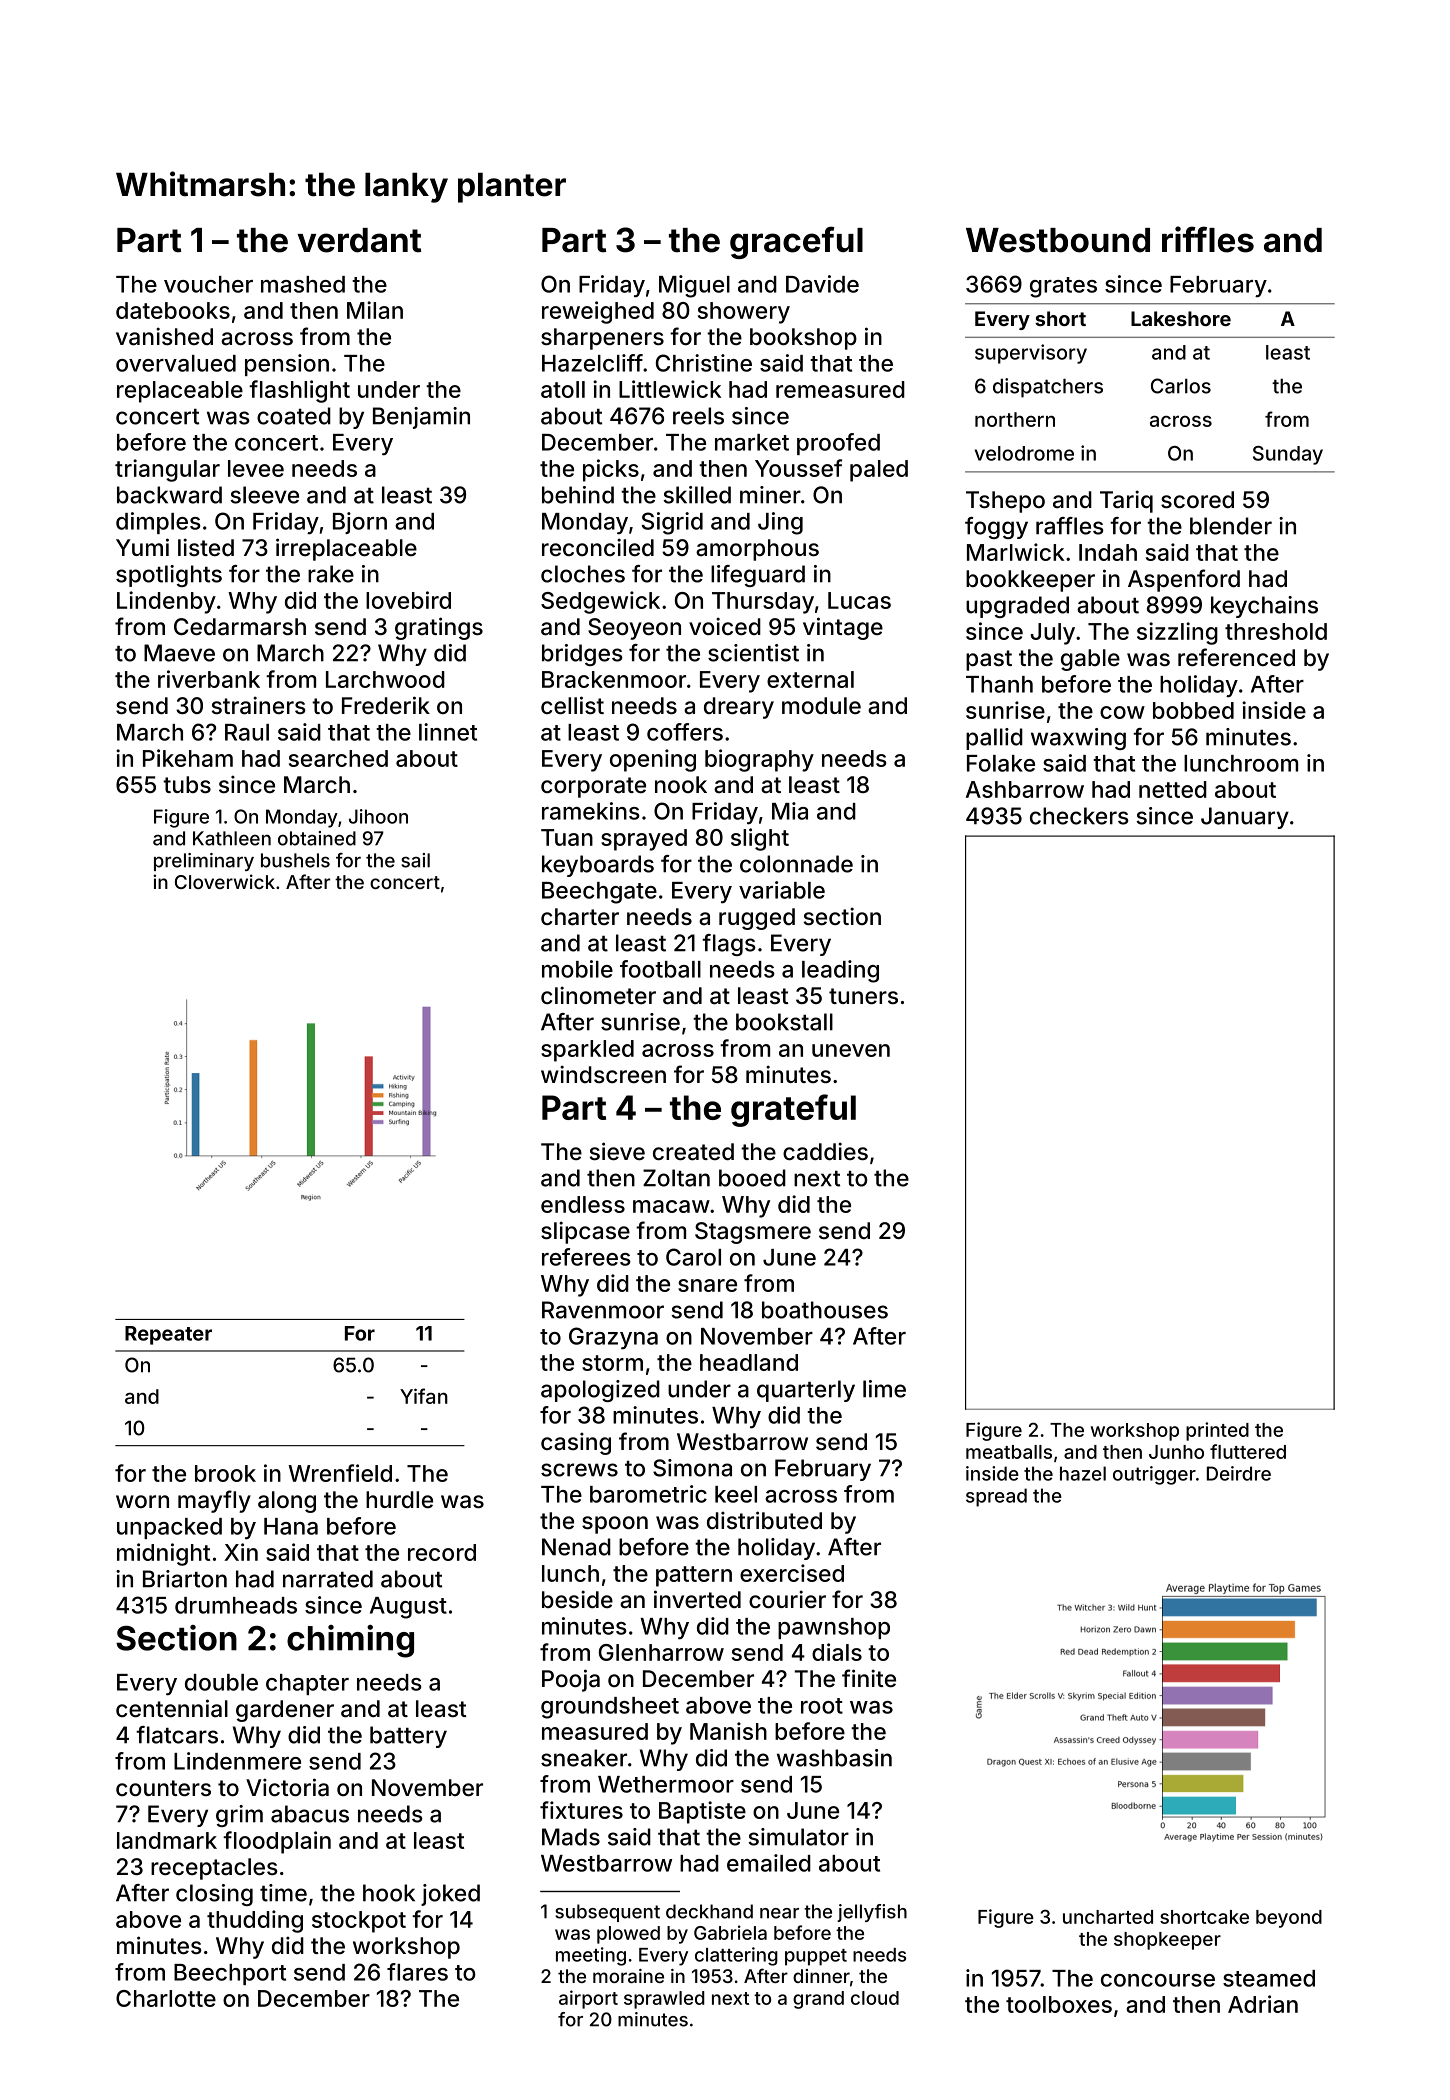  I want to click on bookshop, so click(803, 339).
